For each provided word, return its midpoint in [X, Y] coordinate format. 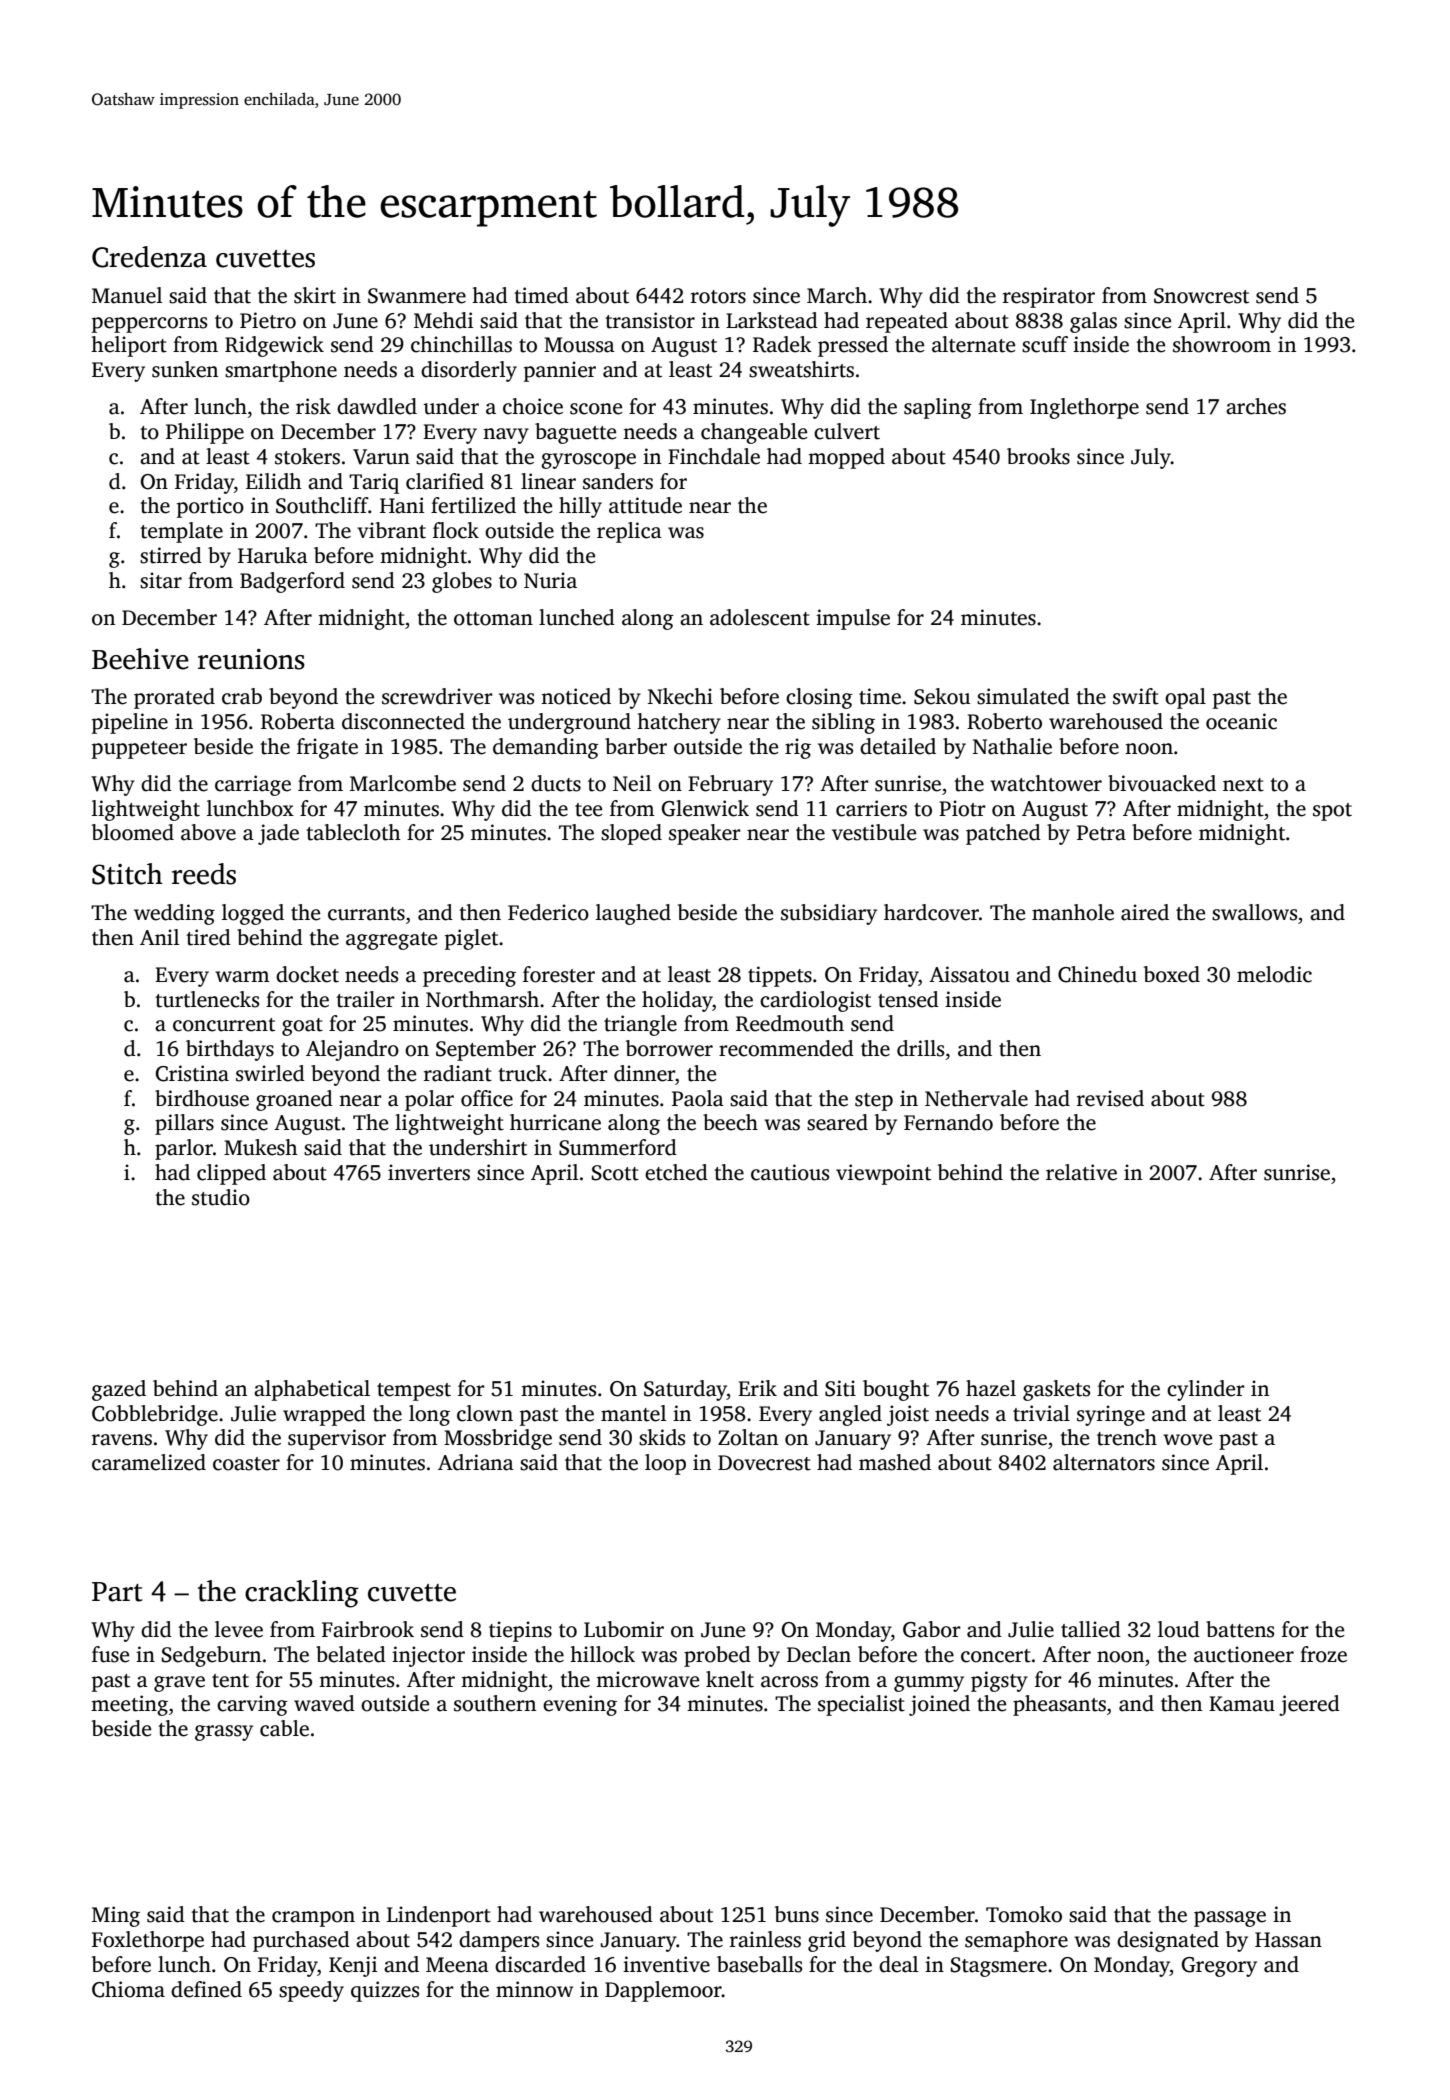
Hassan [1288, 1940]
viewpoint [883, 1174]
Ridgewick [274, 346]
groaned [294, 1100]
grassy [224, 1733]
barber [636, 746]
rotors [718, 297]
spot [1332, 812]
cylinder [1206, 1390]
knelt [730, 1679]
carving [252, 1705]
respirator [1049, 297]
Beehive [140, 659]
